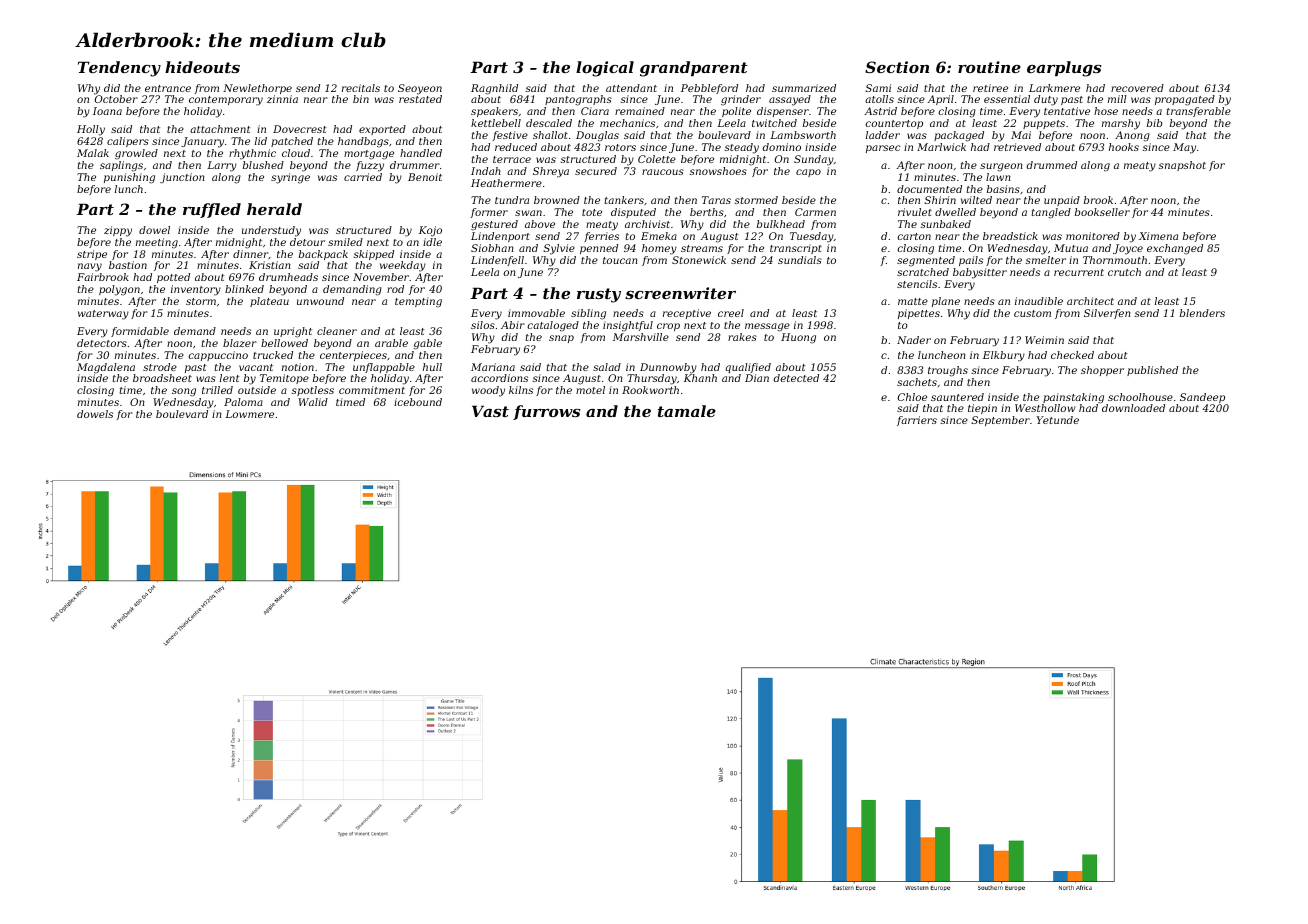  Describe the element at coordinates (1058, 420) in the document. I see `Yetunde` at that location.
